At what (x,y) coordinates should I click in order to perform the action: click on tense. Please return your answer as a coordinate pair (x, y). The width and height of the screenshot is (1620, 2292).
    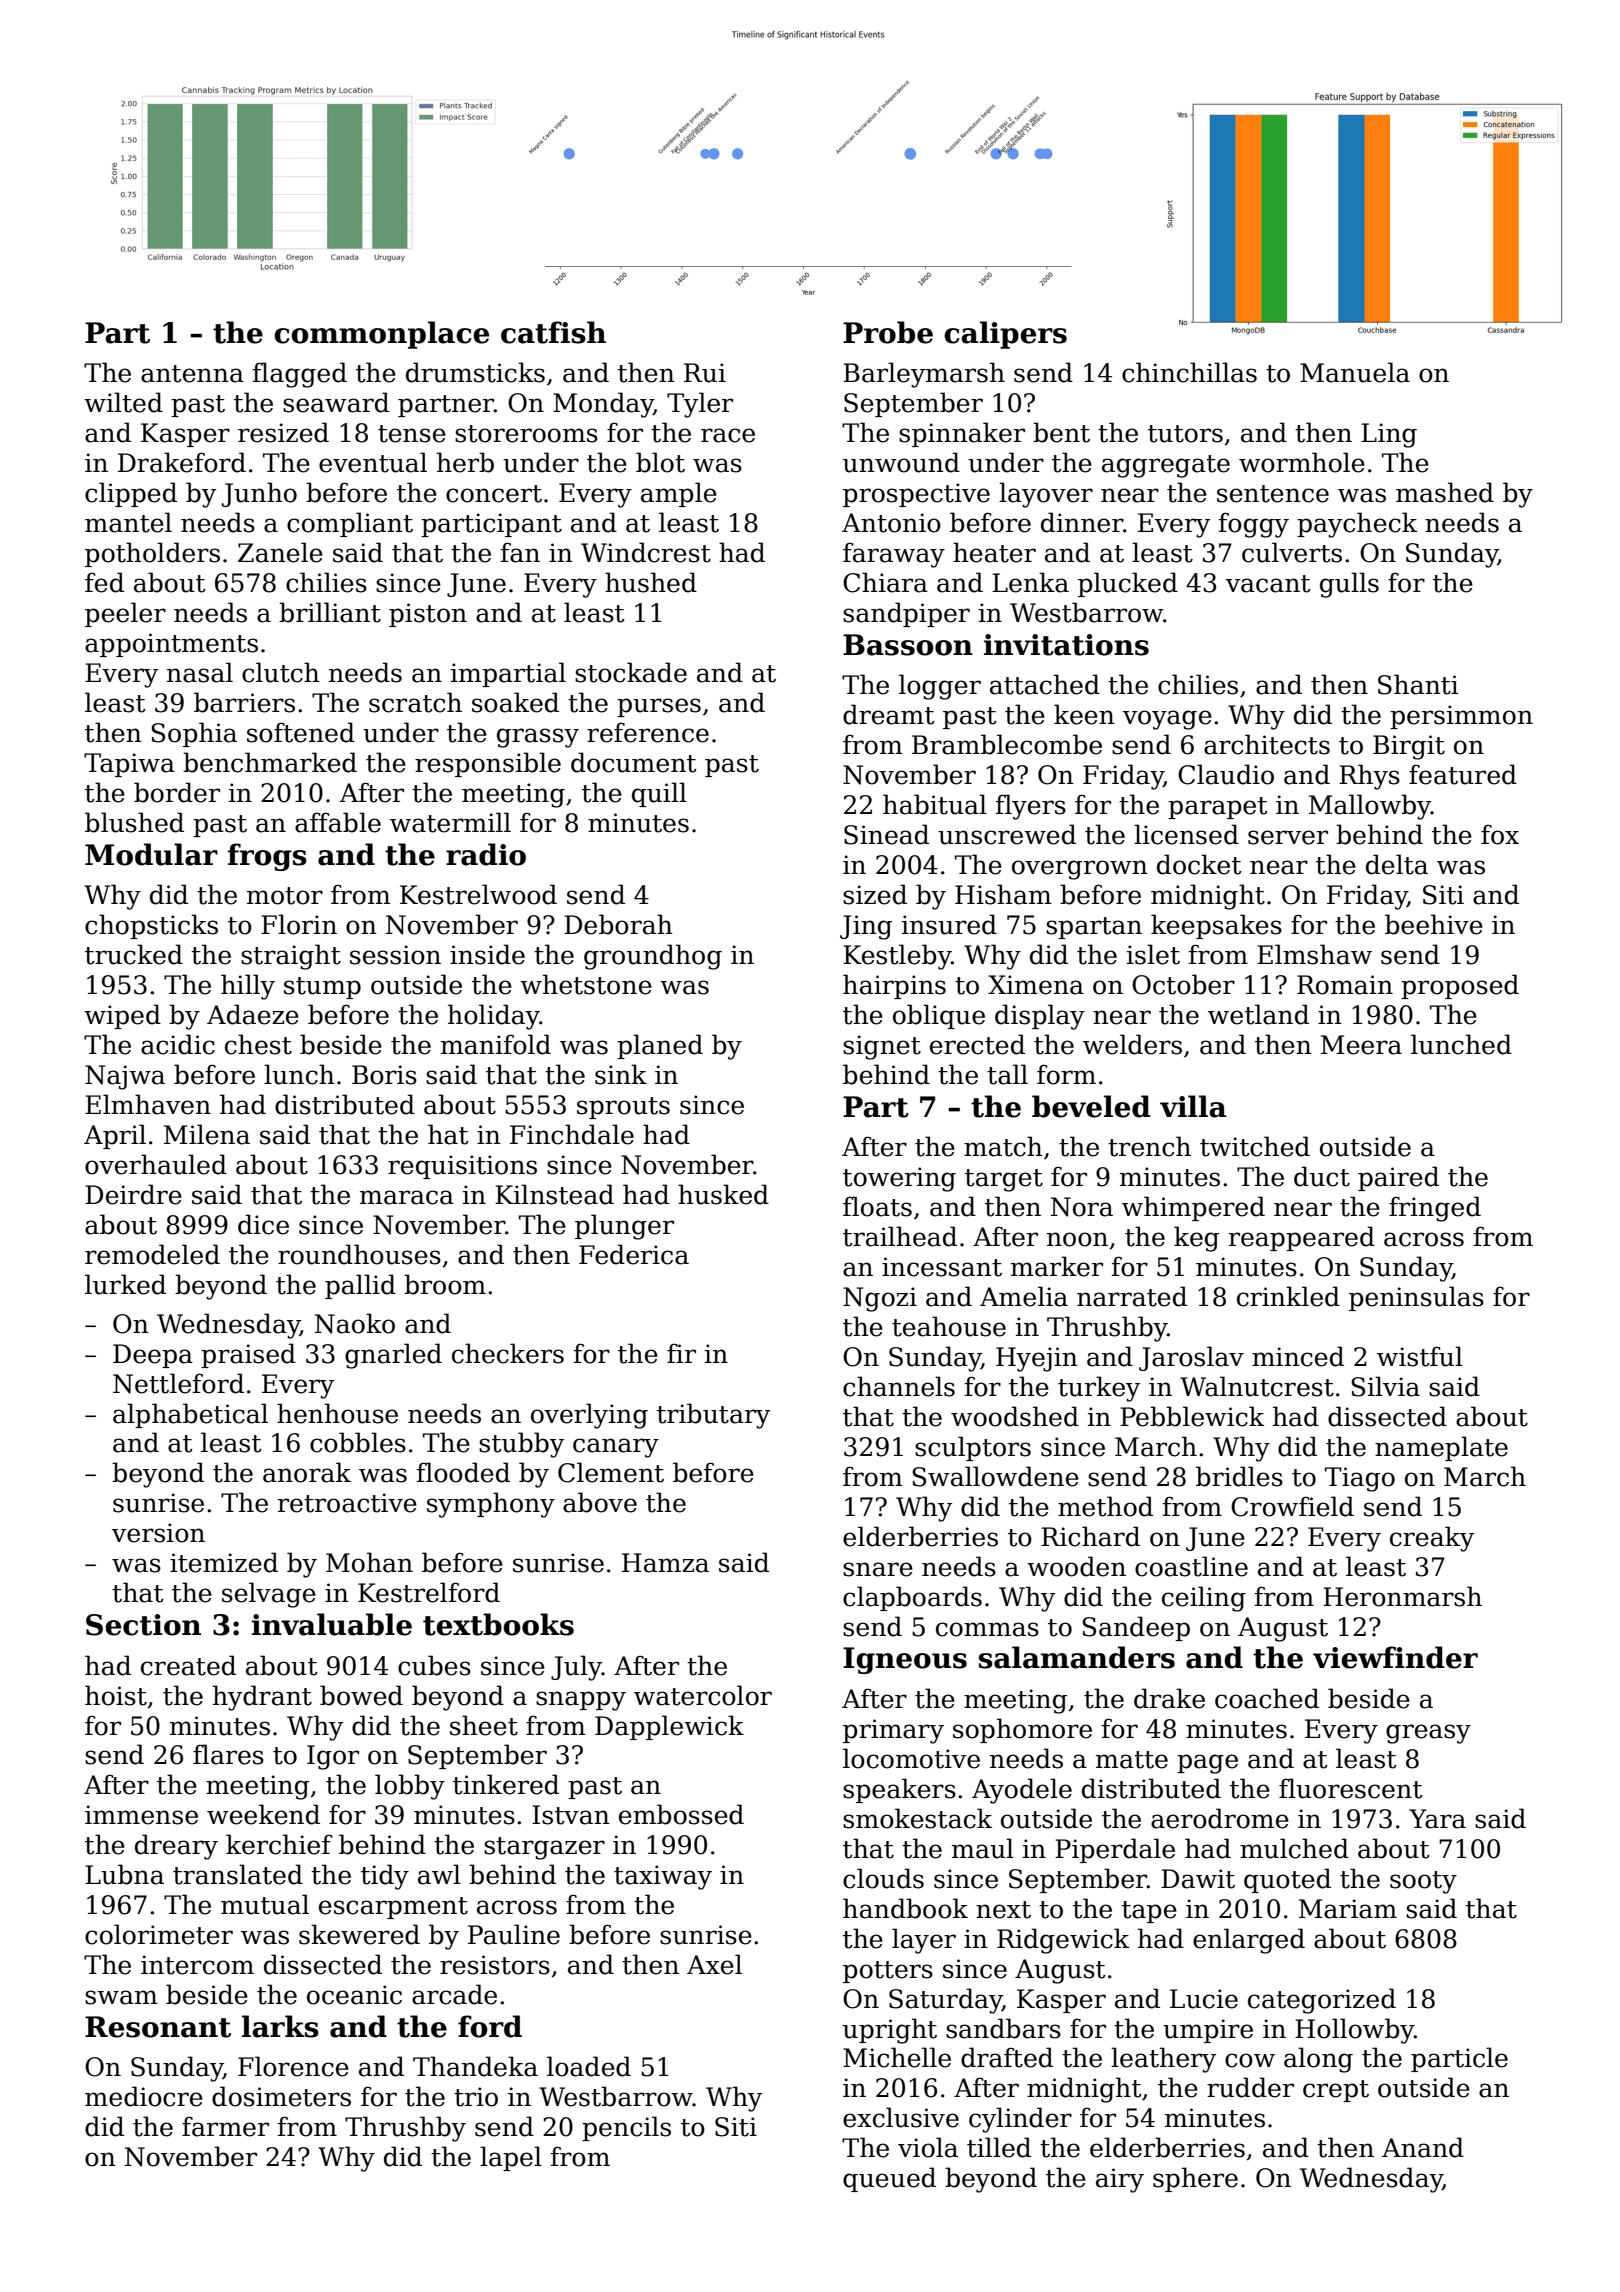
    Looking at the image, I should click on (412, 434).
